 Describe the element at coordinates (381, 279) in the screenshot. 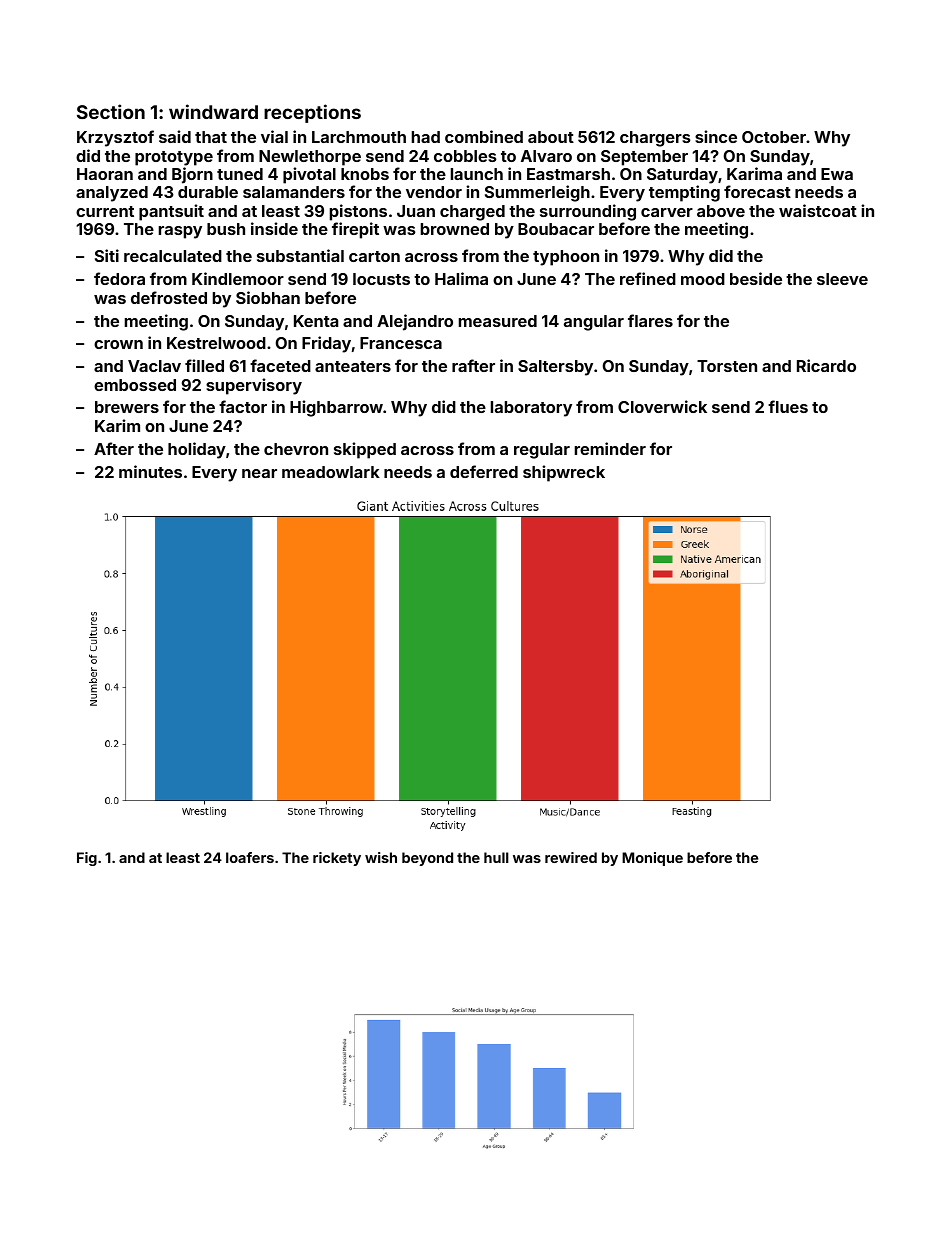

I see `locusts` at that location.
